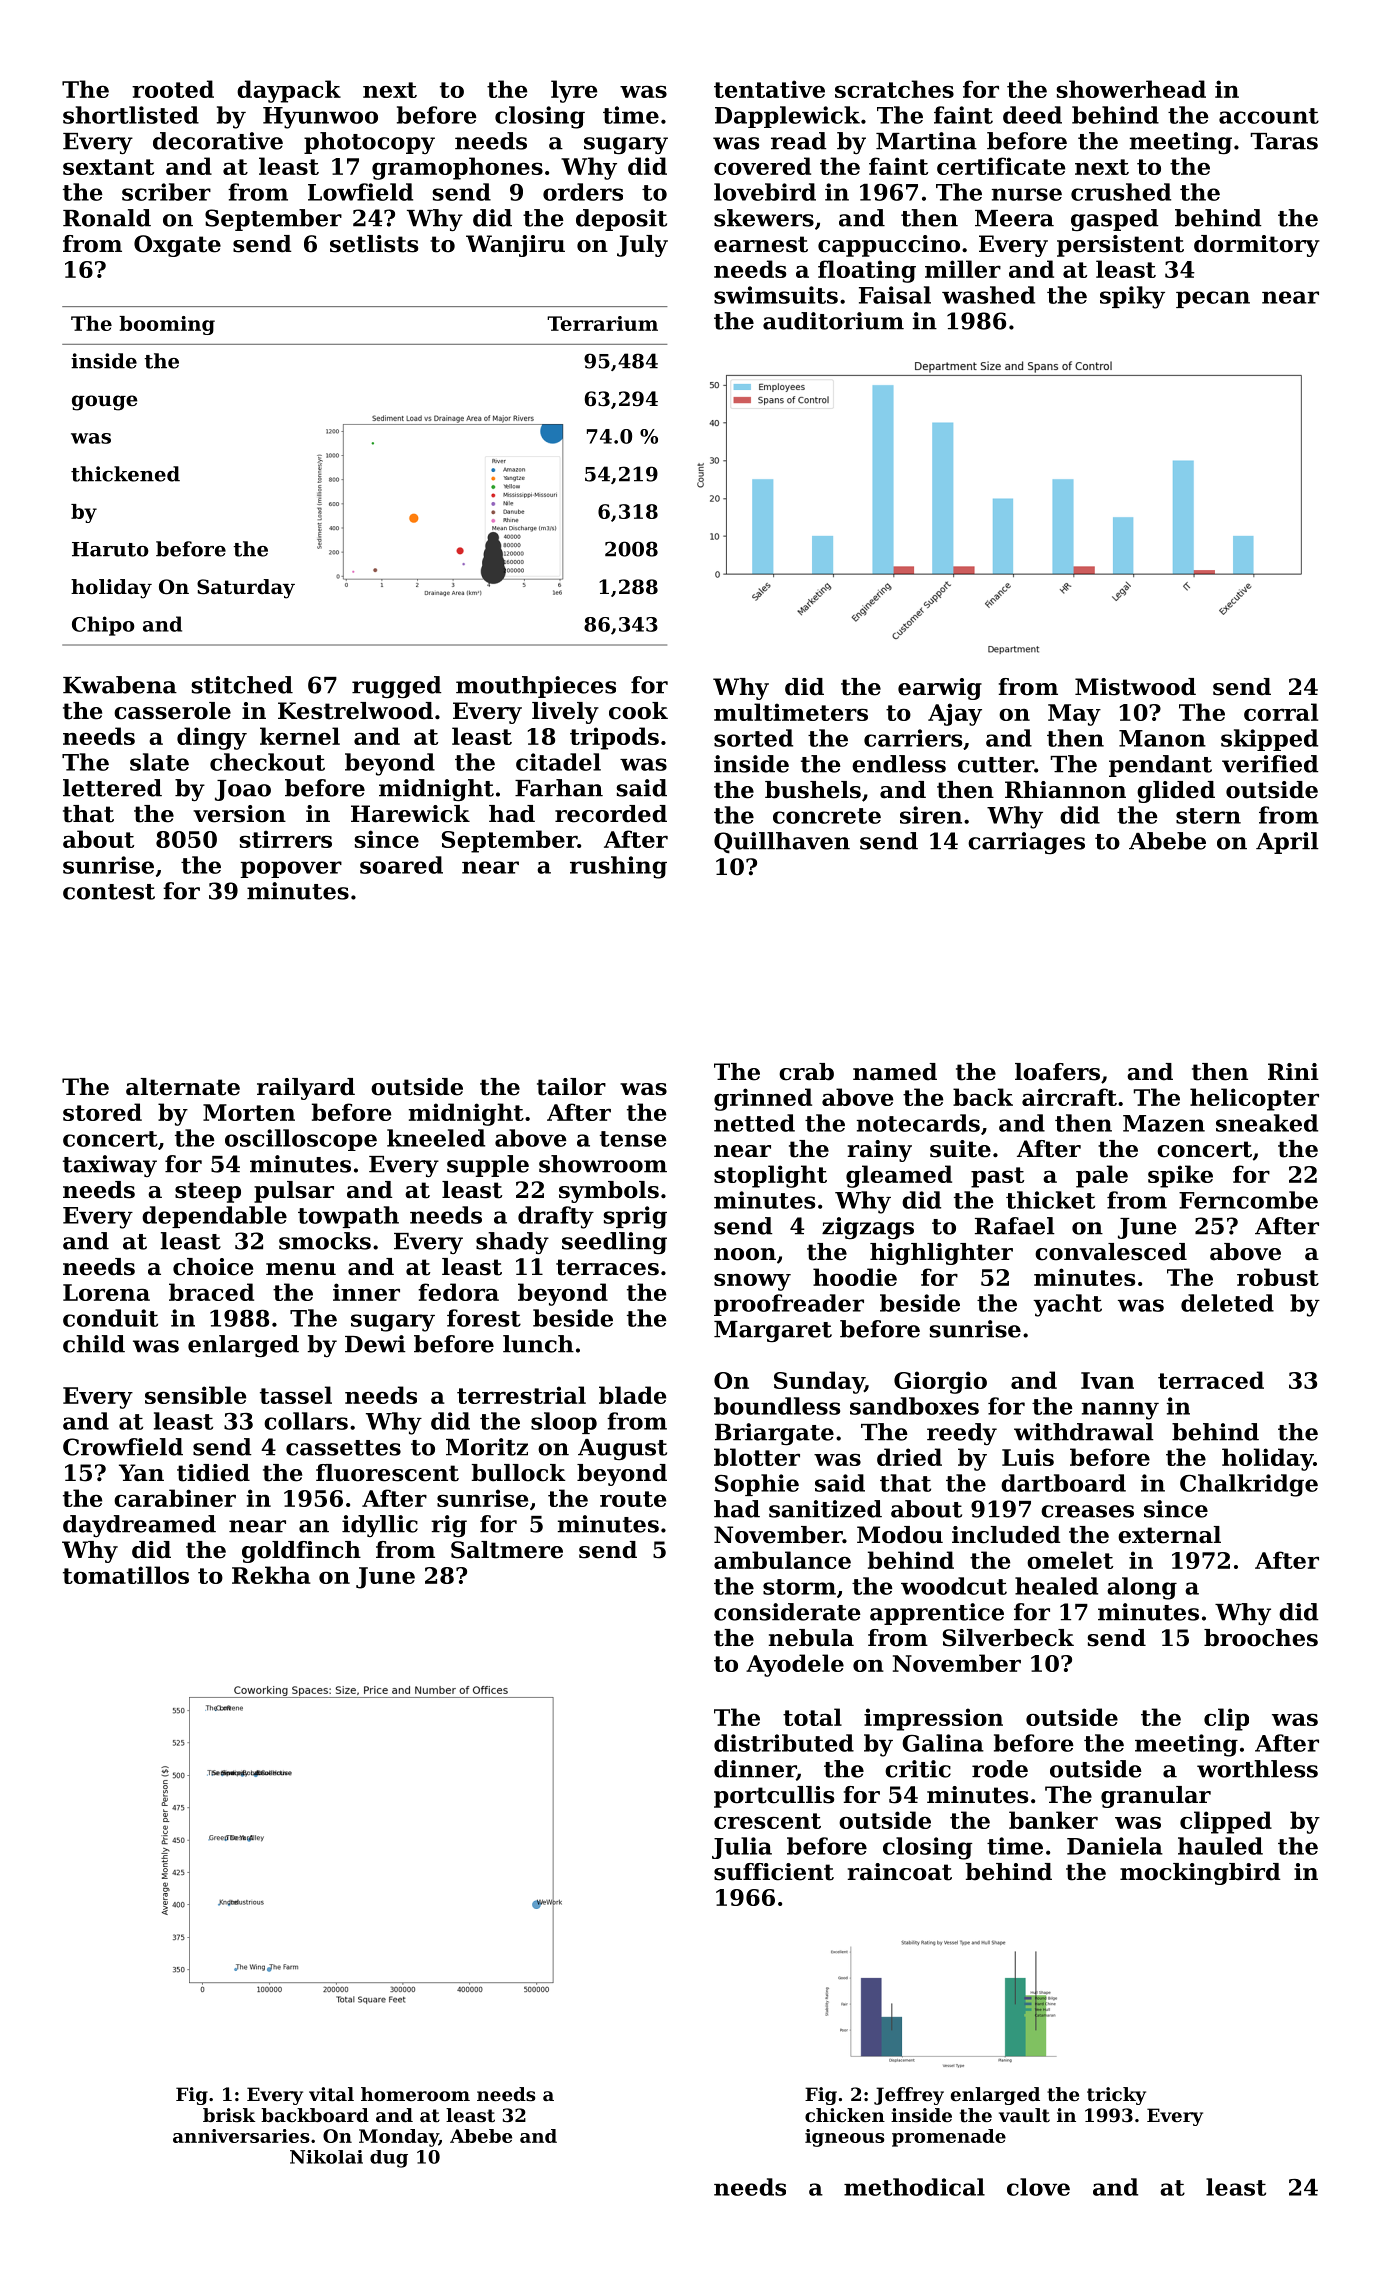 The height and width of the screenshot is (2275, 1381). What do you see at coordinates (633, 1499) in the screenshot?
I see `route` at bounding box center [633, 1499].
